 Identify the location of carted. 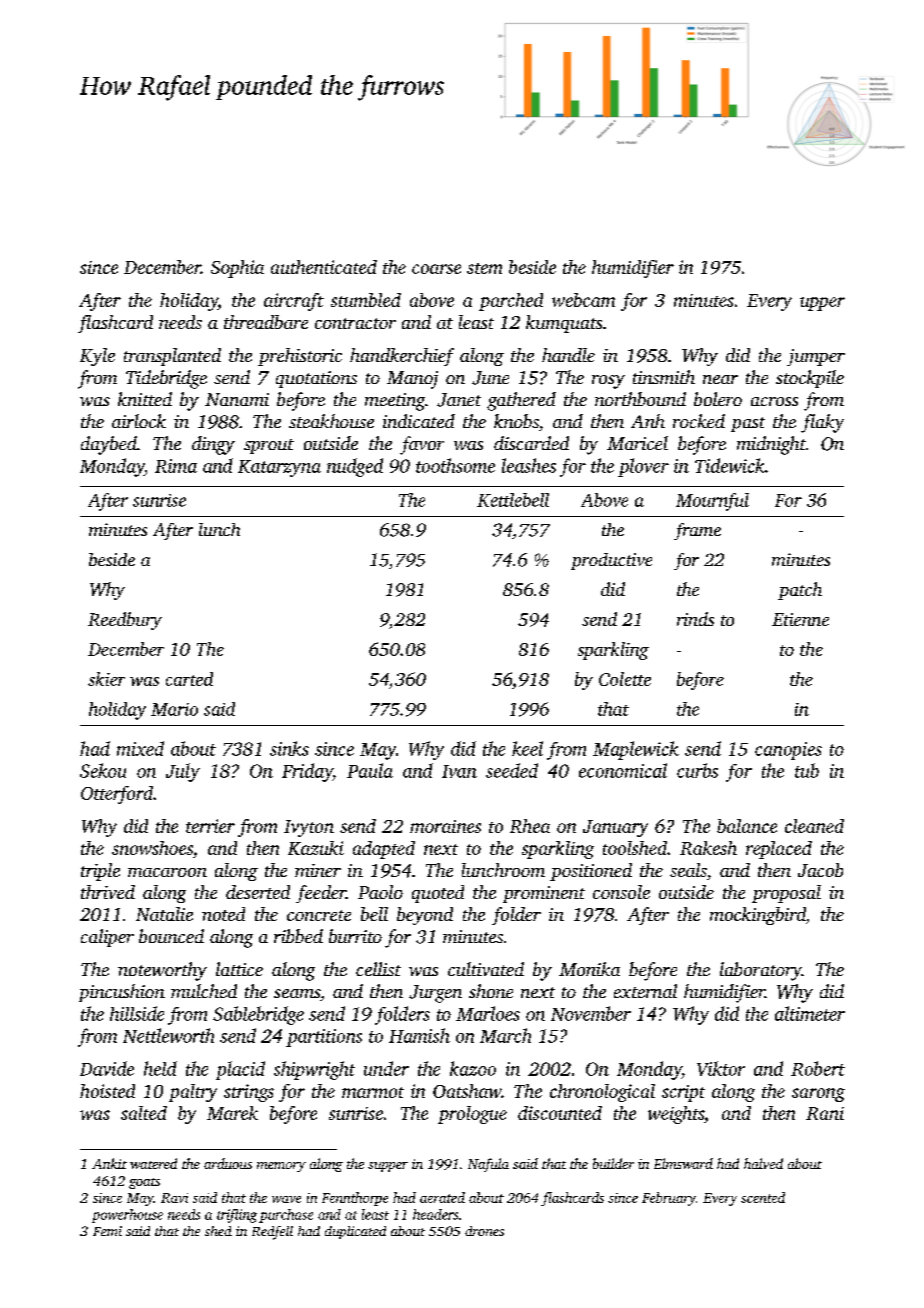
(189, 679).
